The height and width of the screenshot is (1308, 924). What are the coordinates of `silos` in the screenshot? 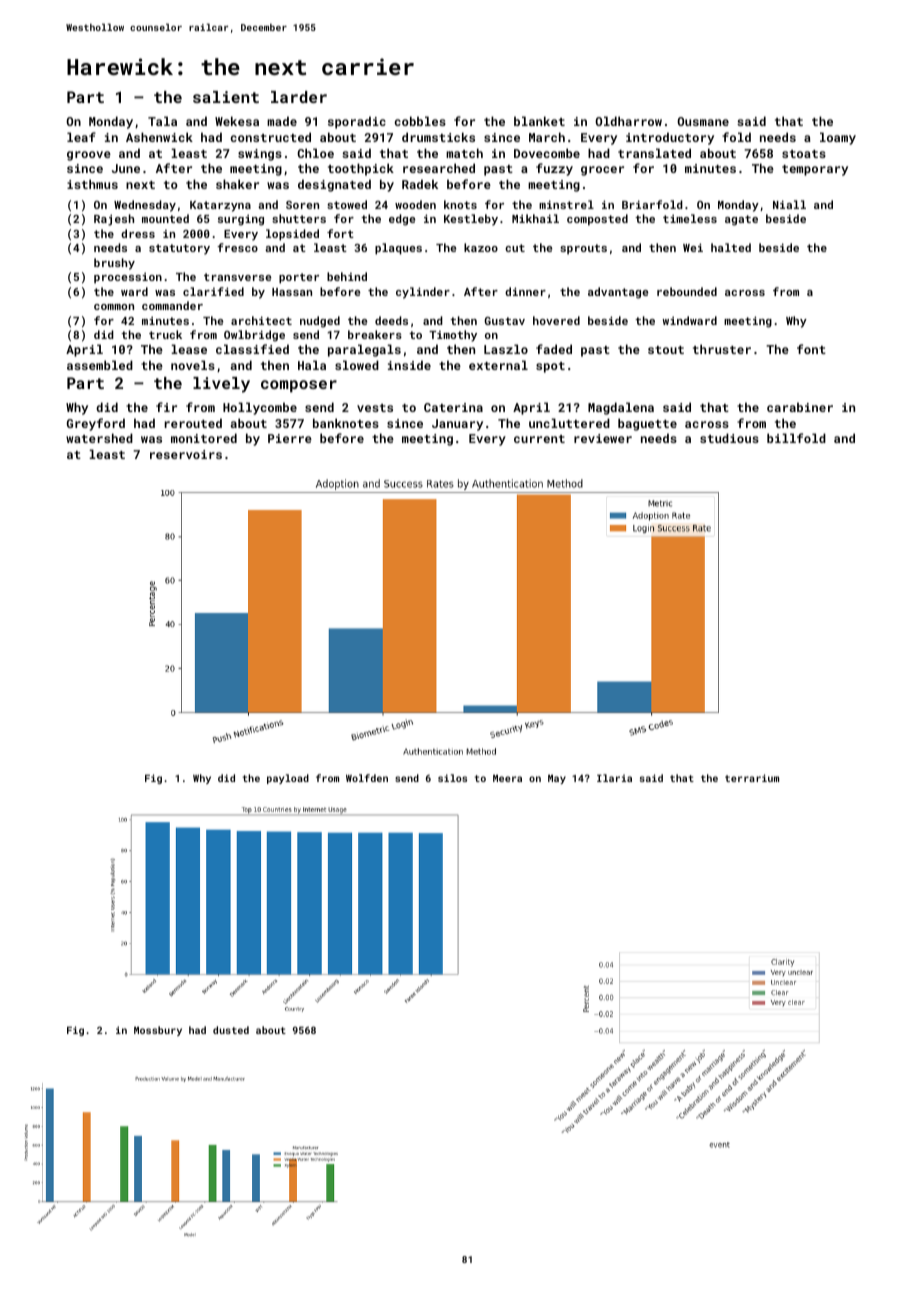 It's located at (452, 778).
